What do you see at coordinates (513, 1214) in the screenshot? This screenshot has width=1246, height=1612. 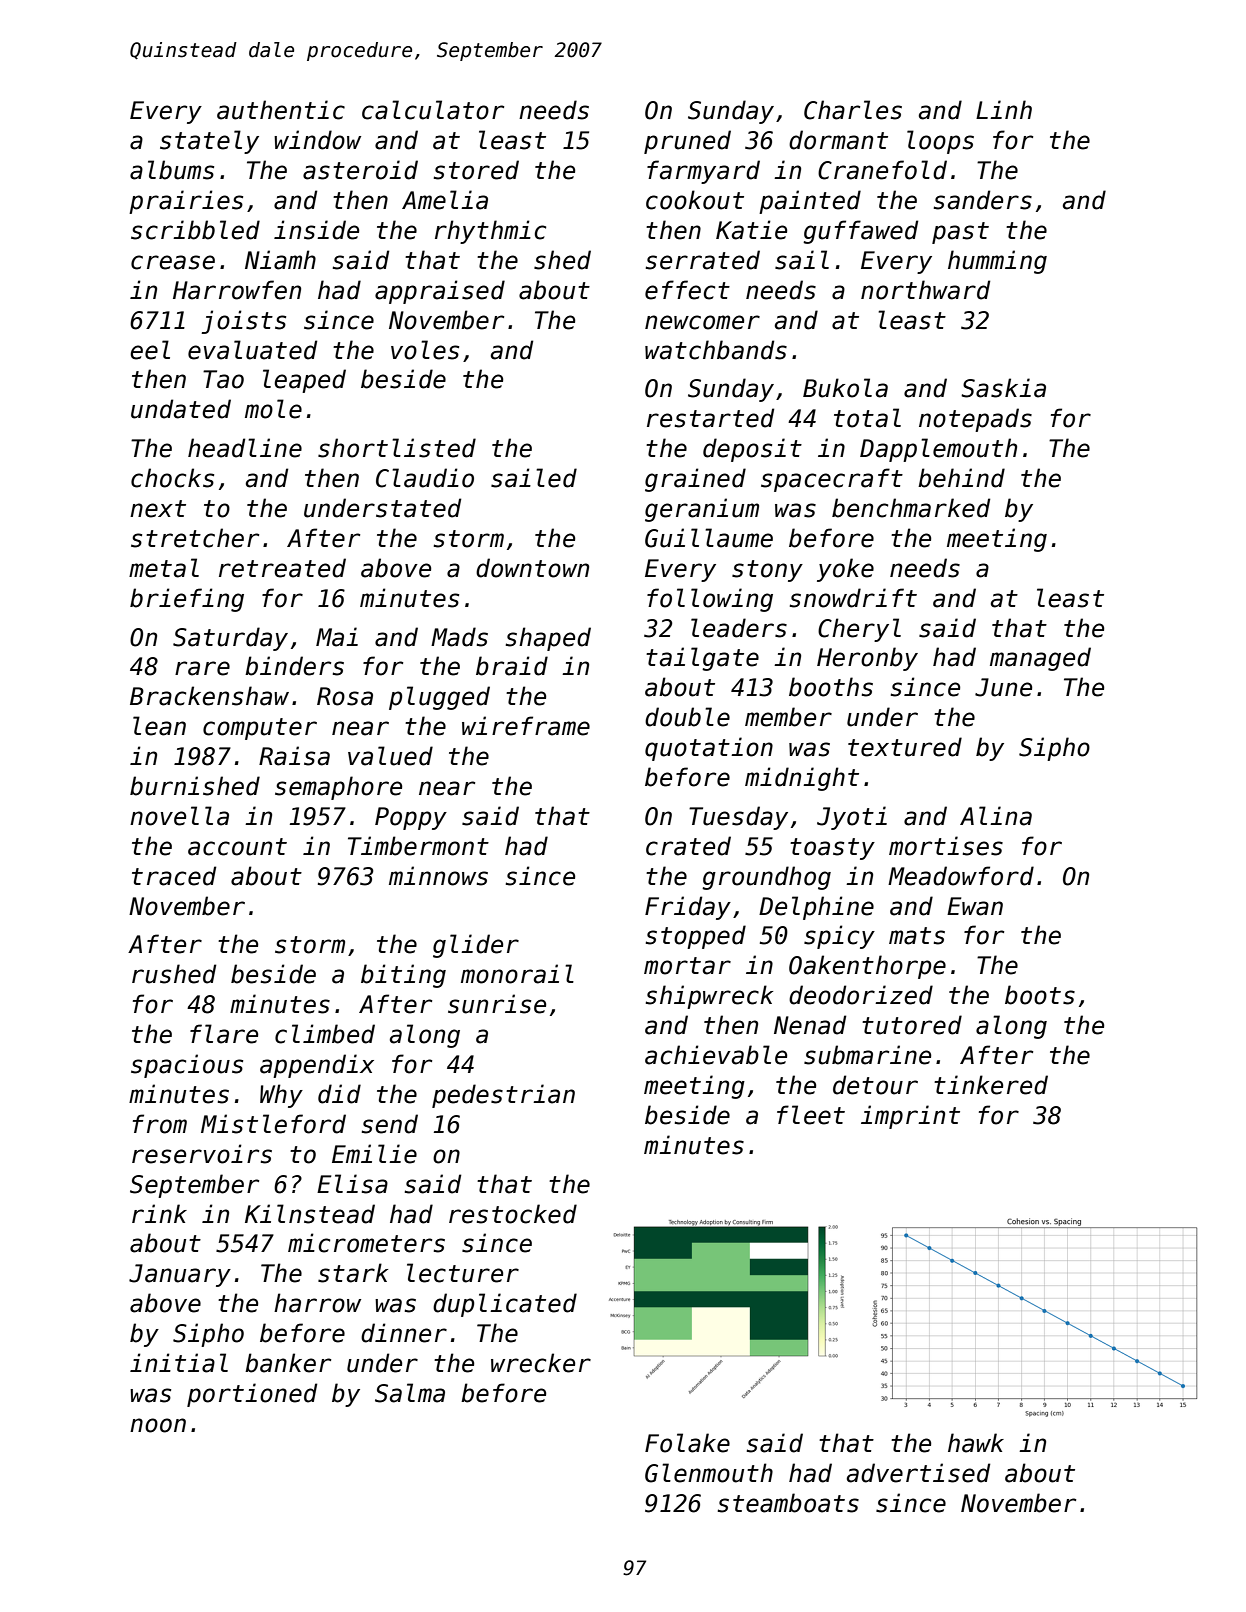 I see `restocked` at bounding box center [513, 1214].
